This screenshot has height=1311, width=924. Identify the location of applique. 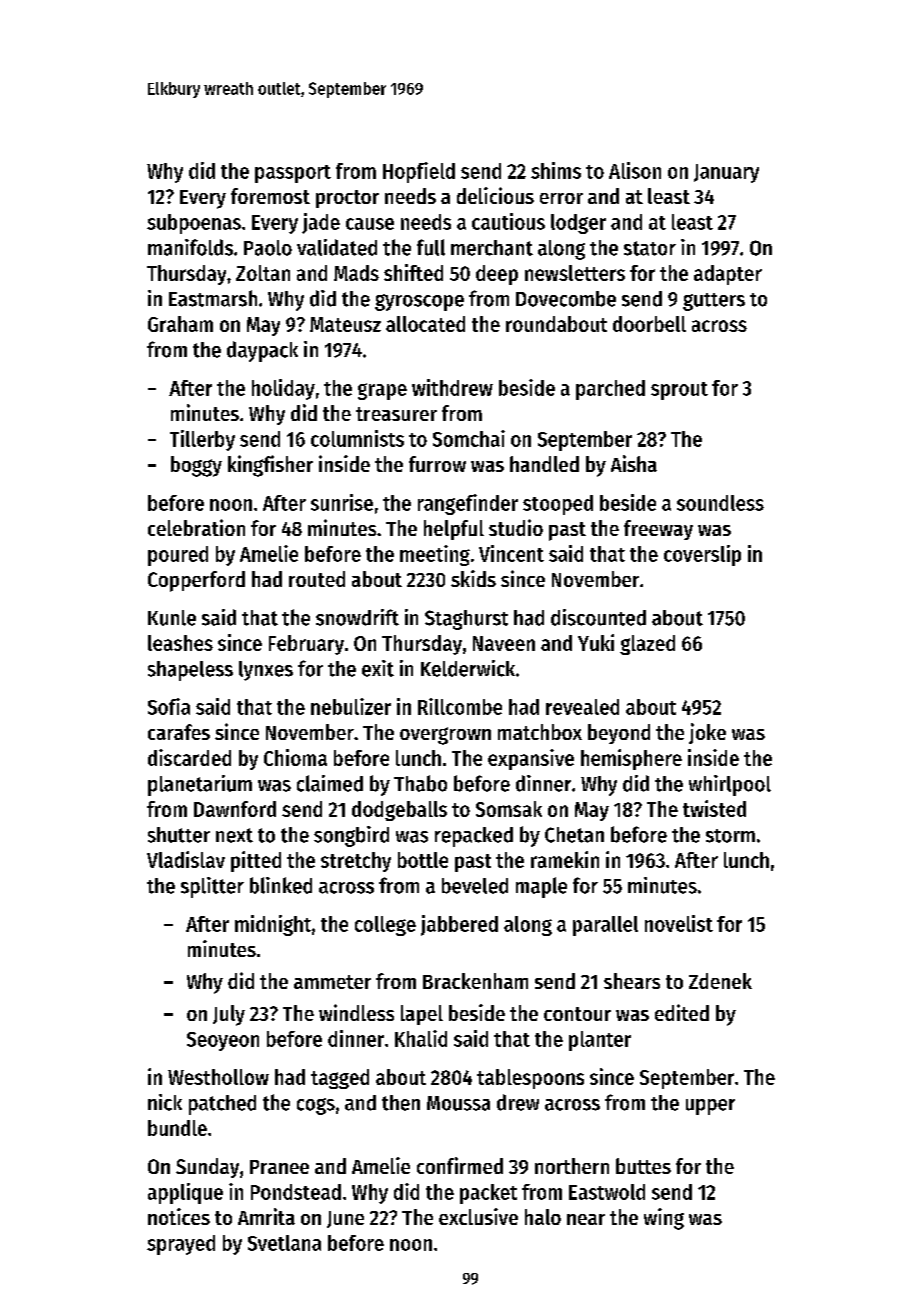
(185, 1193).
